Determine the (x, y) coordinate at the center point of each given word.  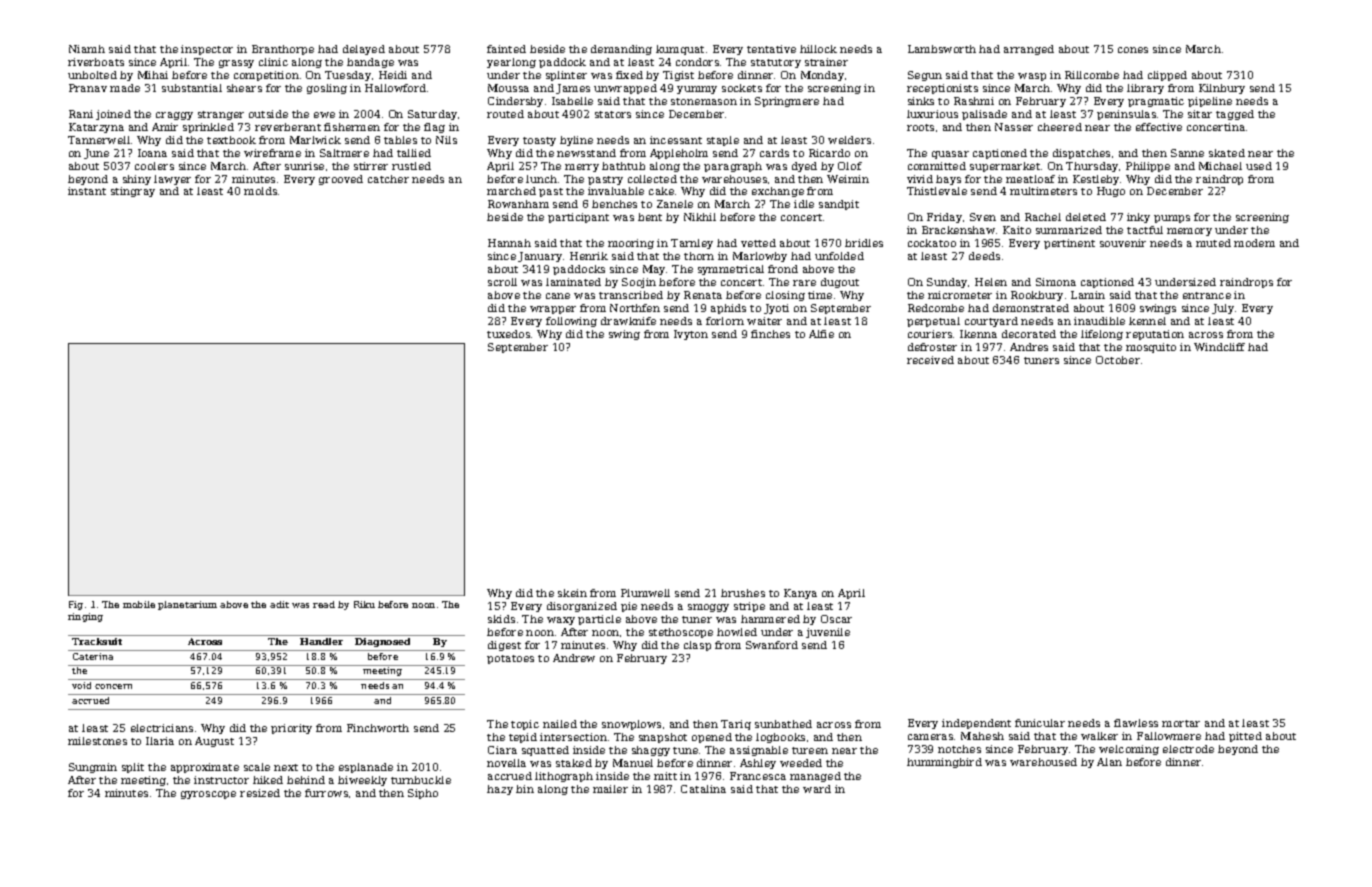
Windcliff (1219, 347)
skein (572, 593)
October (1118, 360)
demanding (621, 50)
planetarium (187, 605)
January (540, 257)
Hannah (509, 243)
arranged (1029, 50)
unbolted (92, 75)
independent (976, 724)
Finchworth (378, 728)
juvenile (828, 633)
